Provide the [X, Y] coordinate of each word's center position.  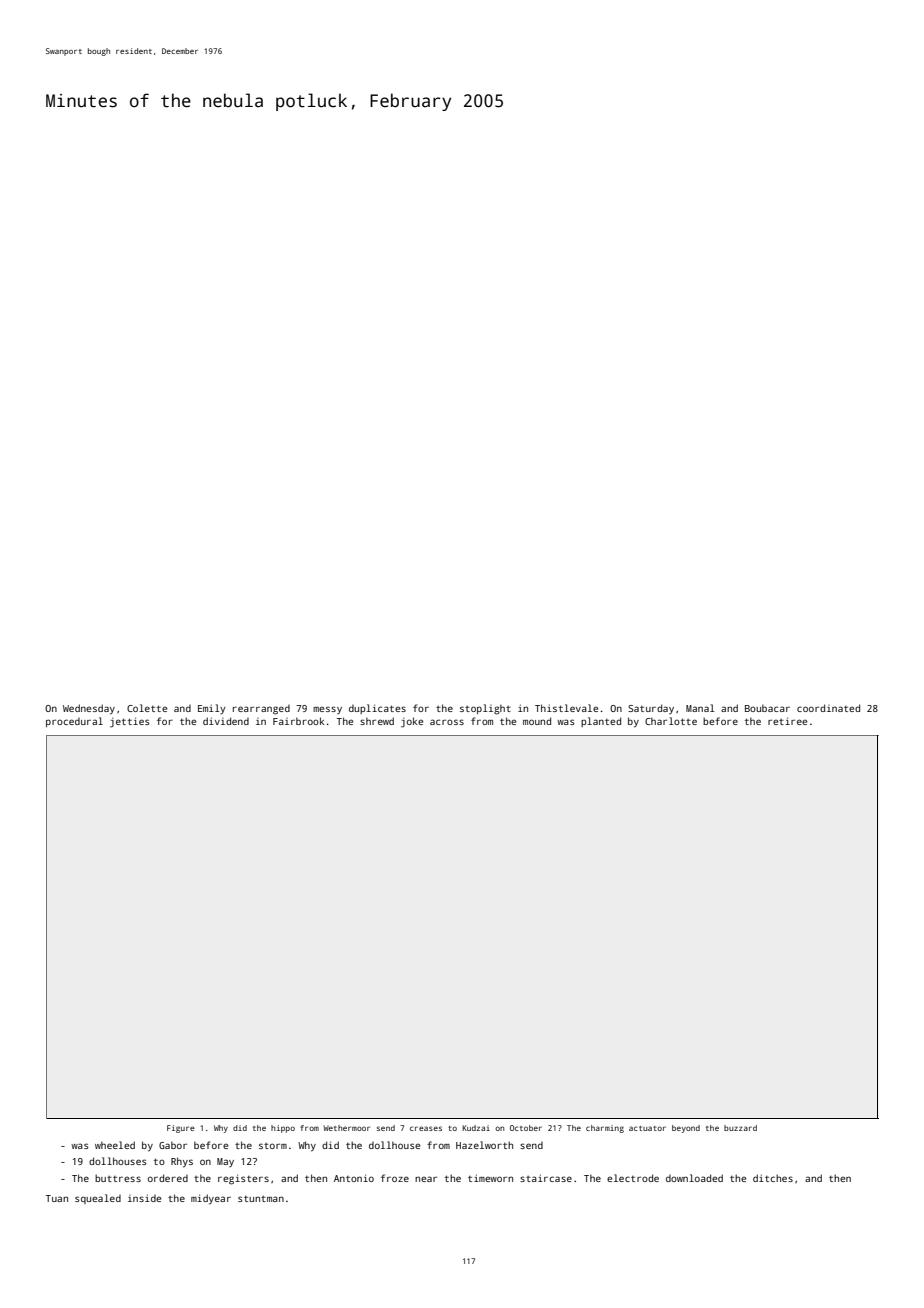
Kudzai [476, 1128]
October [526, 1128]
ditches [773, 1178]
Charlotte [671, 721]
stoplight [485, 709]
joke [412, 722]
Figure [181, 1129]
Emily [212, 709]
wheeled [115, 1145]
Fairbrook [298, 721]
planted [601, 722]
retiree [787, 721]
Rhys [182, 1162]
